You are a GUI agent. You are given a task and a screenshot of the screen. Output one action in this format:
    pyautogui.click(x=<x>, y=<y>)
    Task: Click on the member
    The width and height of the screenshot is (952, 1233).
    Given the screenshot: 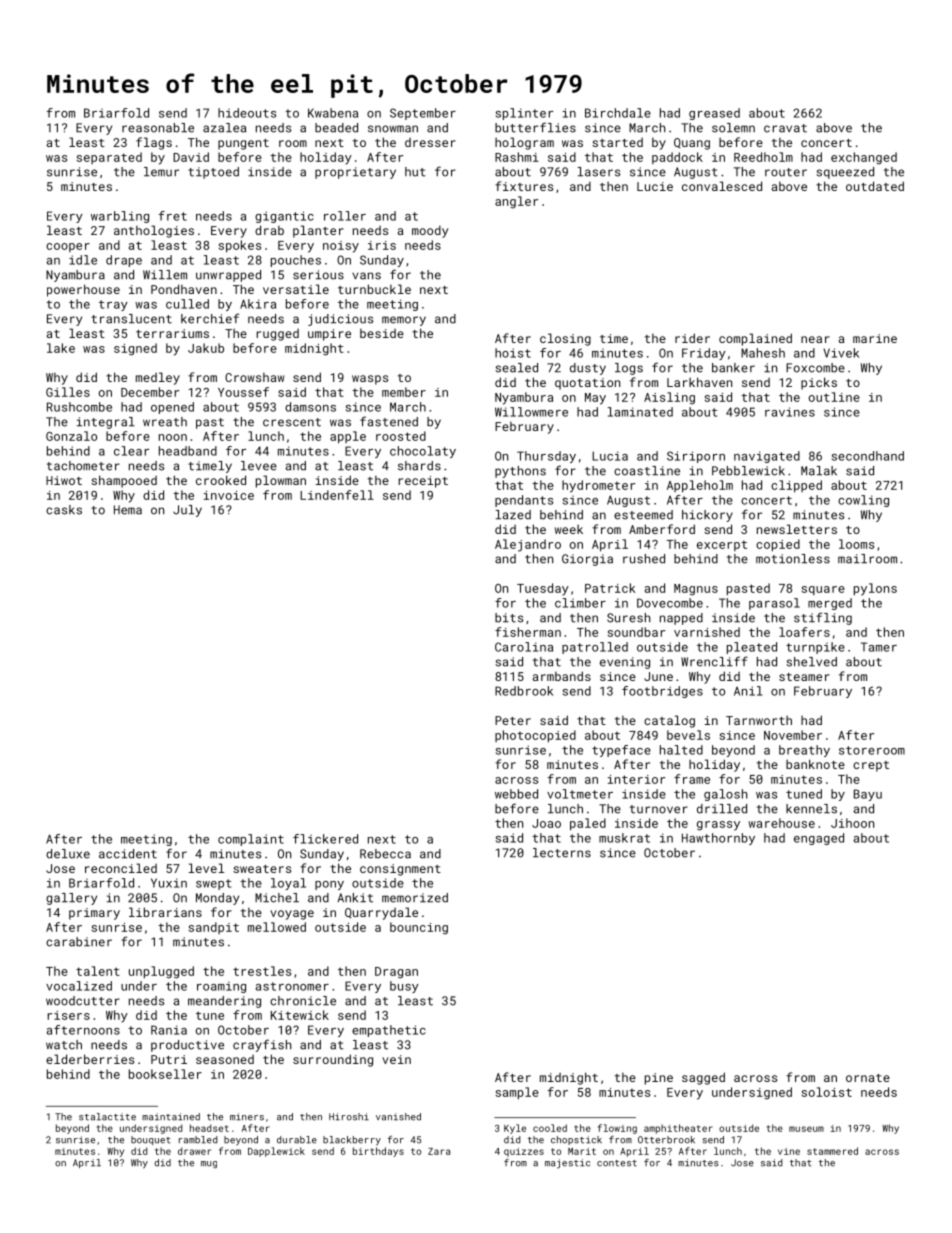 What is the action you would take?
    pyautogui.click(x=404, y=392)
